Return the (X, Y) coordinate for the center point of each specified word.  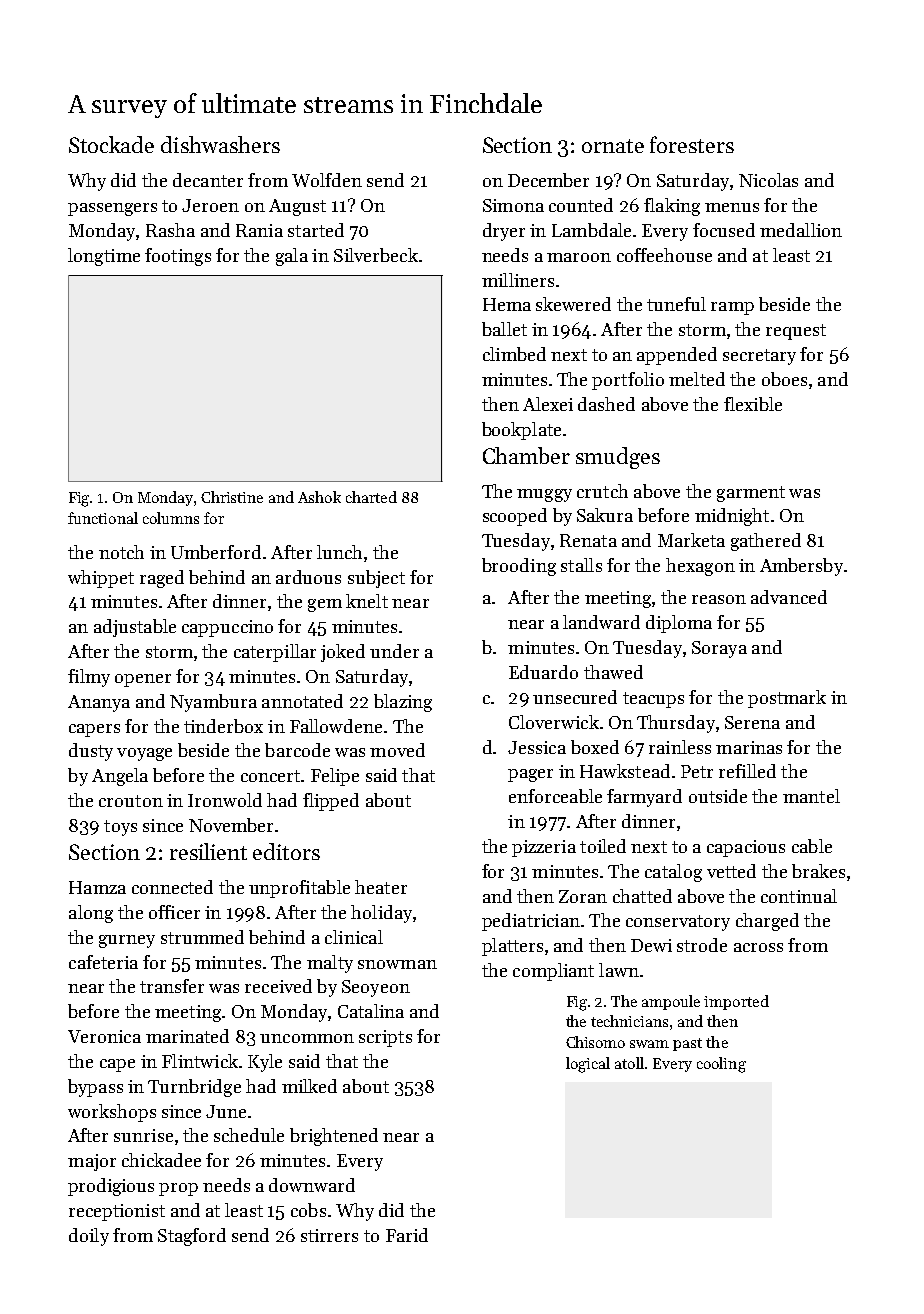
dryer (504, 232)
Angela (120, 777)
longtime (104, 257)
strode (702, 945)
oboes (784, 379)
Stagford (192, 1237)
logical (588, 1065)
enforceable (555, 796)
